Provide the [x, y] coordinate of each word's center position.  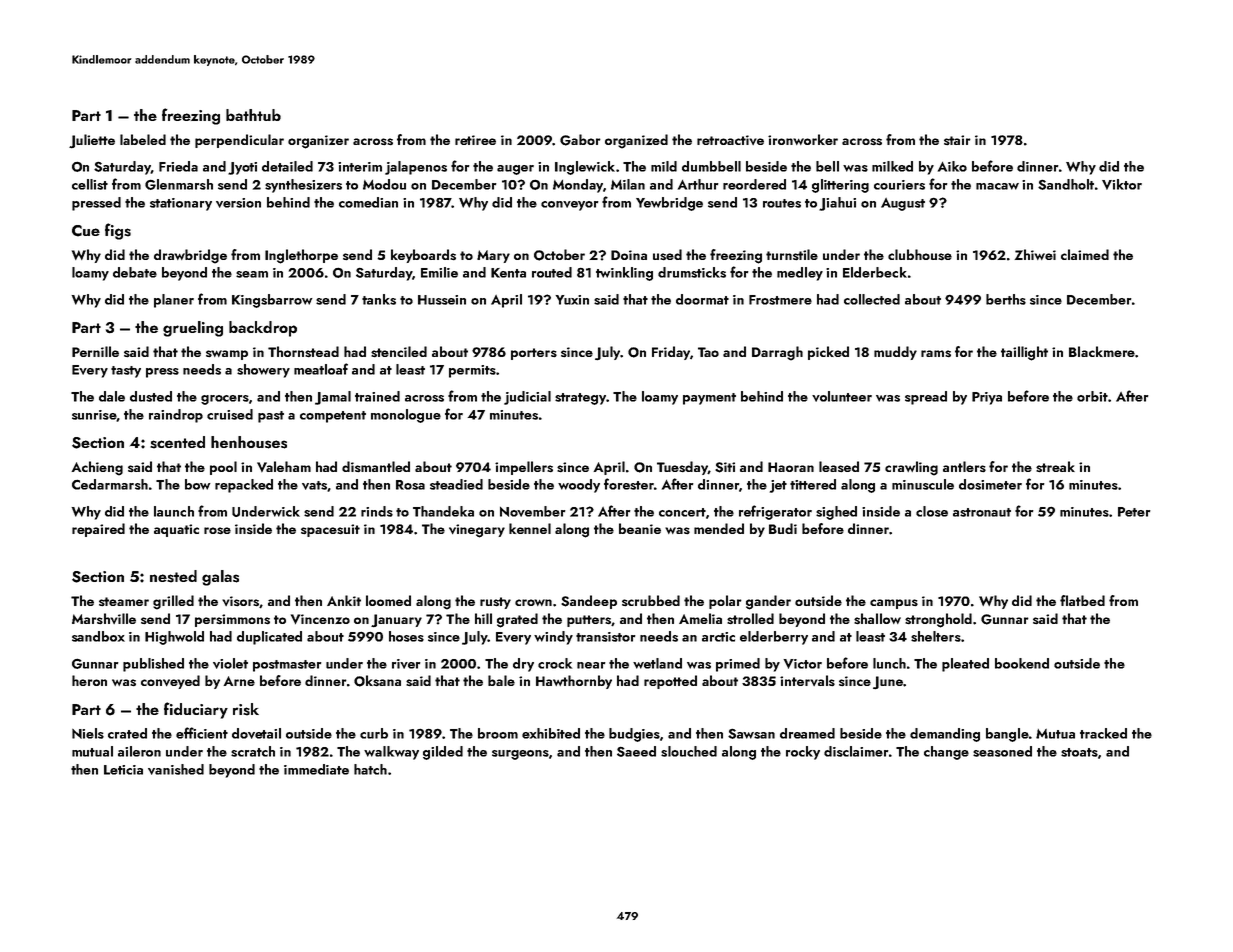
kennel [530, 528]
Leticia [123, 770]
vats [314, 485]
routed [552, 272]
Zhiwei [1035, 254]
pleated [965, 665]
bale [501, 680]
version [238, 203]
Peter [1134, 512]
